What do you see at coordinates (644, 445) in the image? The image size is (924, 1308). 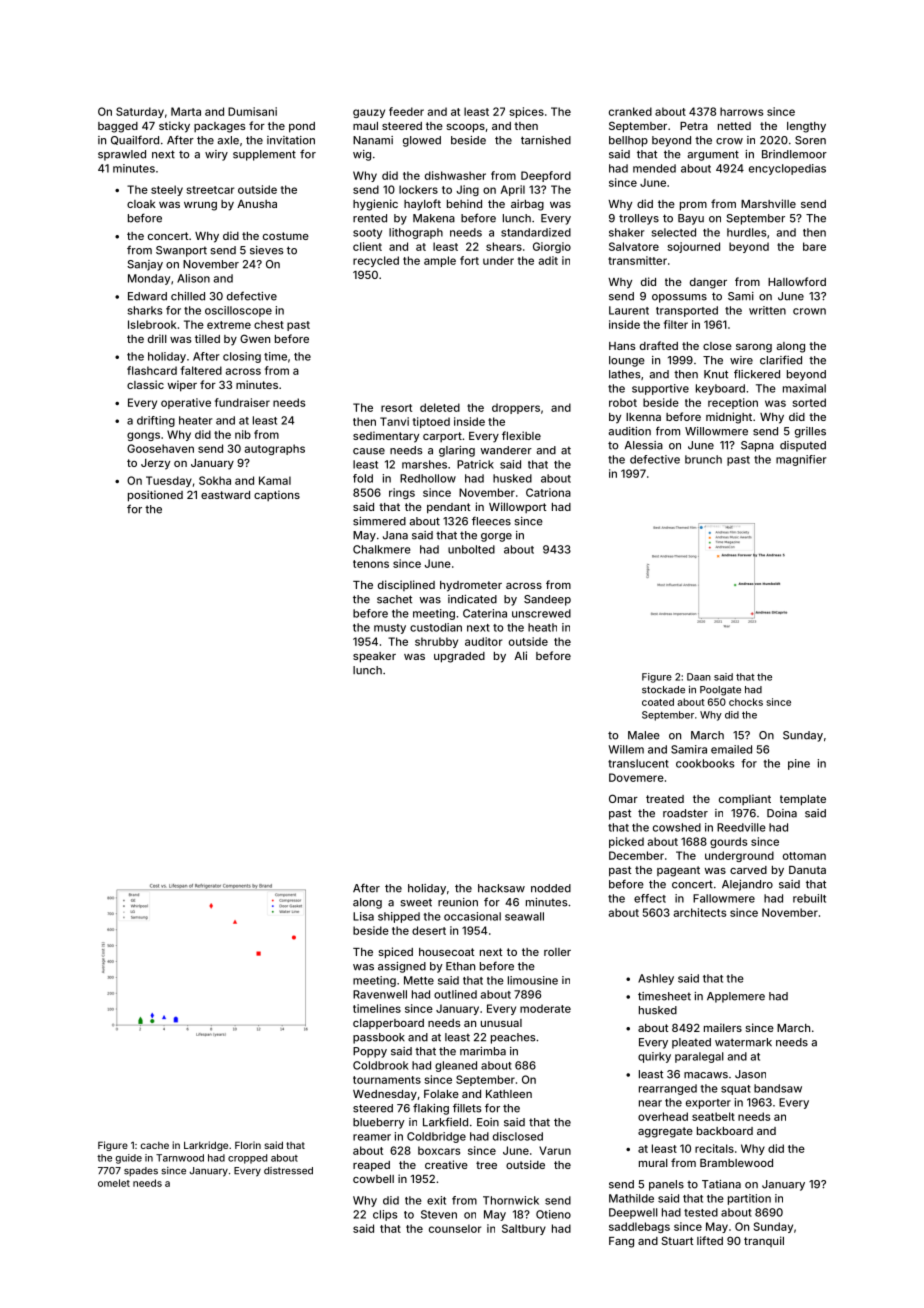 I see `Alessia` at bounding box center [644, 445].
